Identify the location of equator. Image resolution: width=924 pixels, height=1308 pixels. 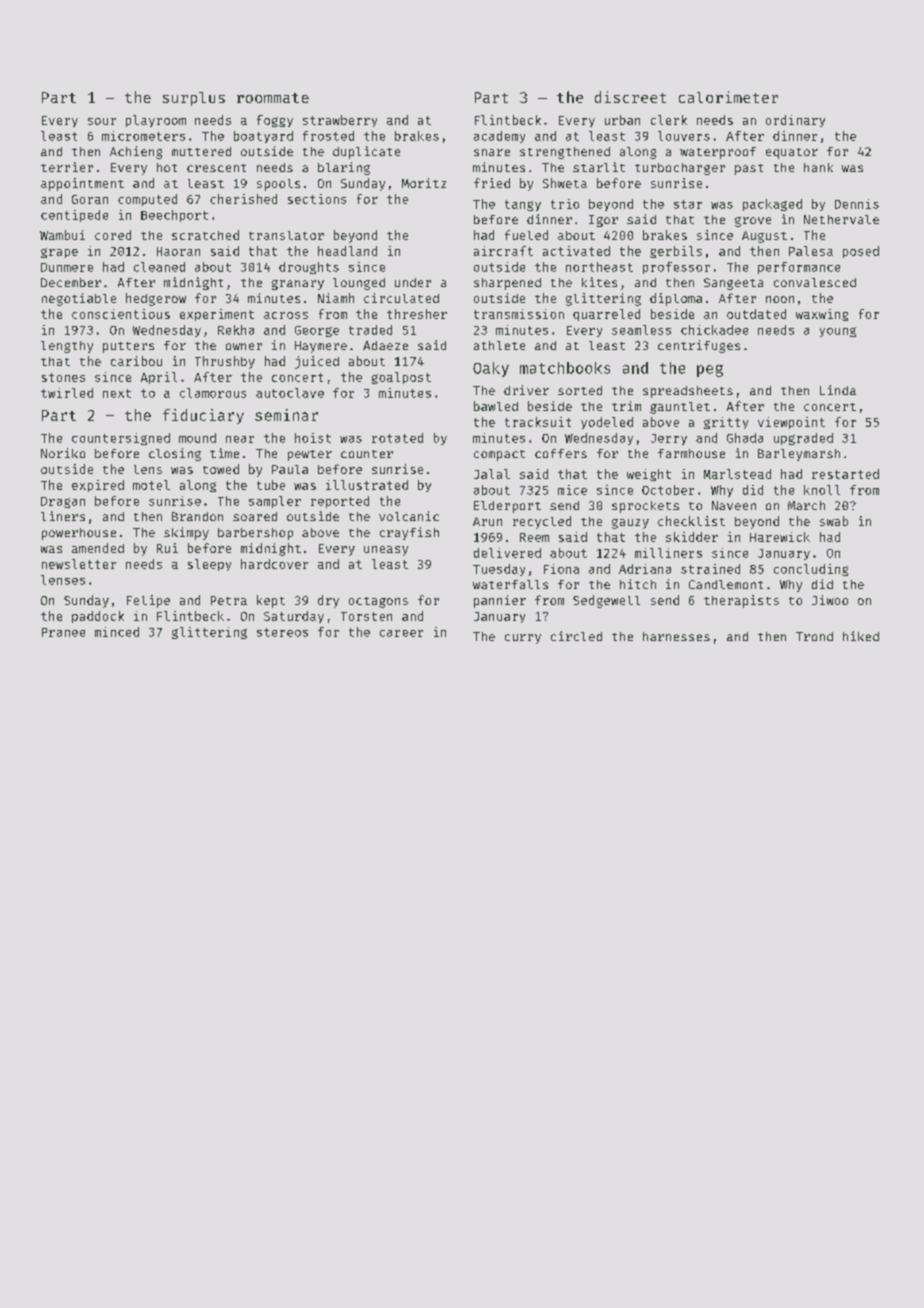
(792, 153).
